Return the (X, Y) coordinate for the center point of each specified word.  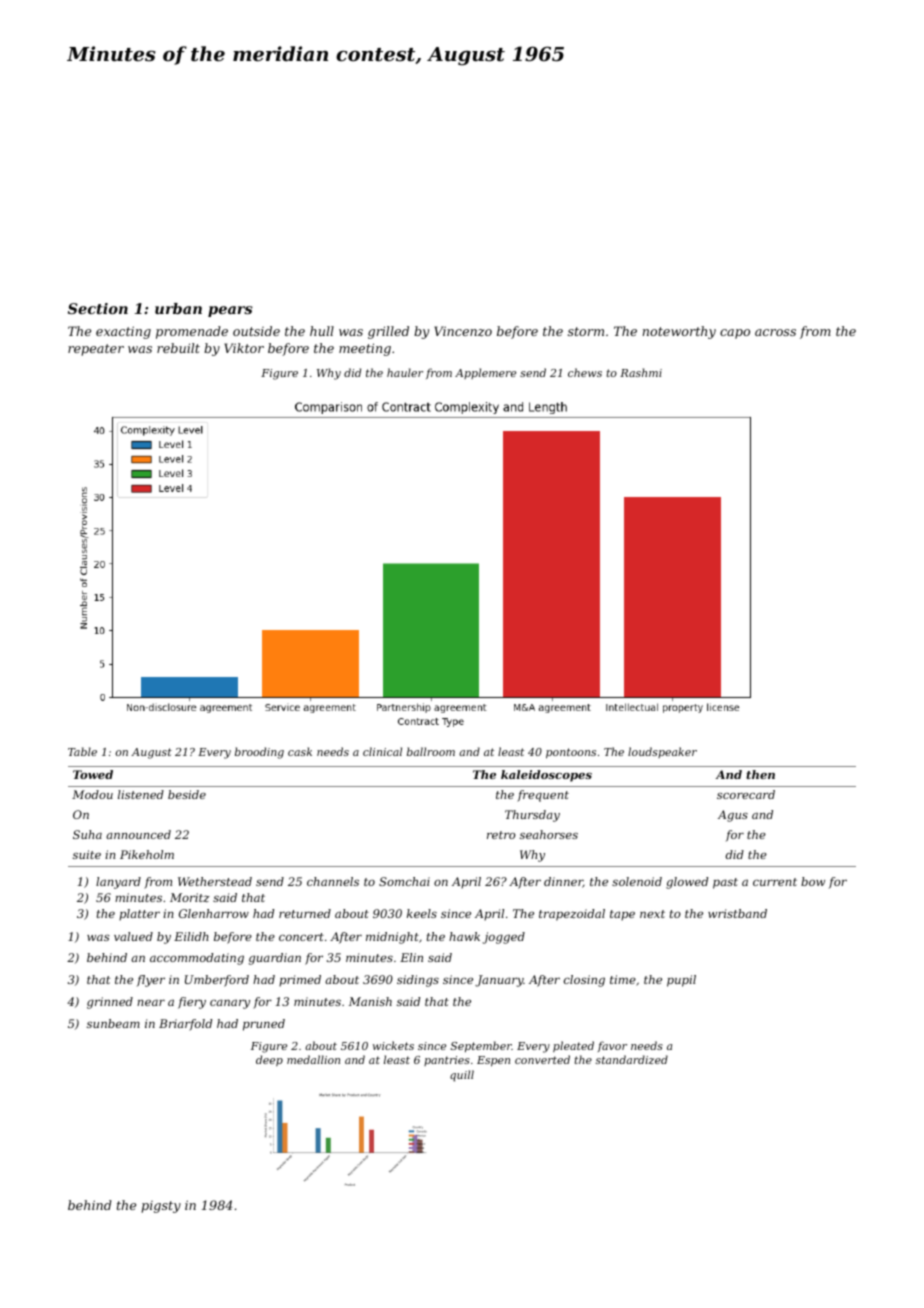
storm (586, 331)
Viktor (244, 348)
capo (735, 334)
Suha (87, 834)
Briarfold (185, 1025)
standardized (632, 1059)
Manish (370, 1001)
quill (462, 1076)
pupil (681, 981)
